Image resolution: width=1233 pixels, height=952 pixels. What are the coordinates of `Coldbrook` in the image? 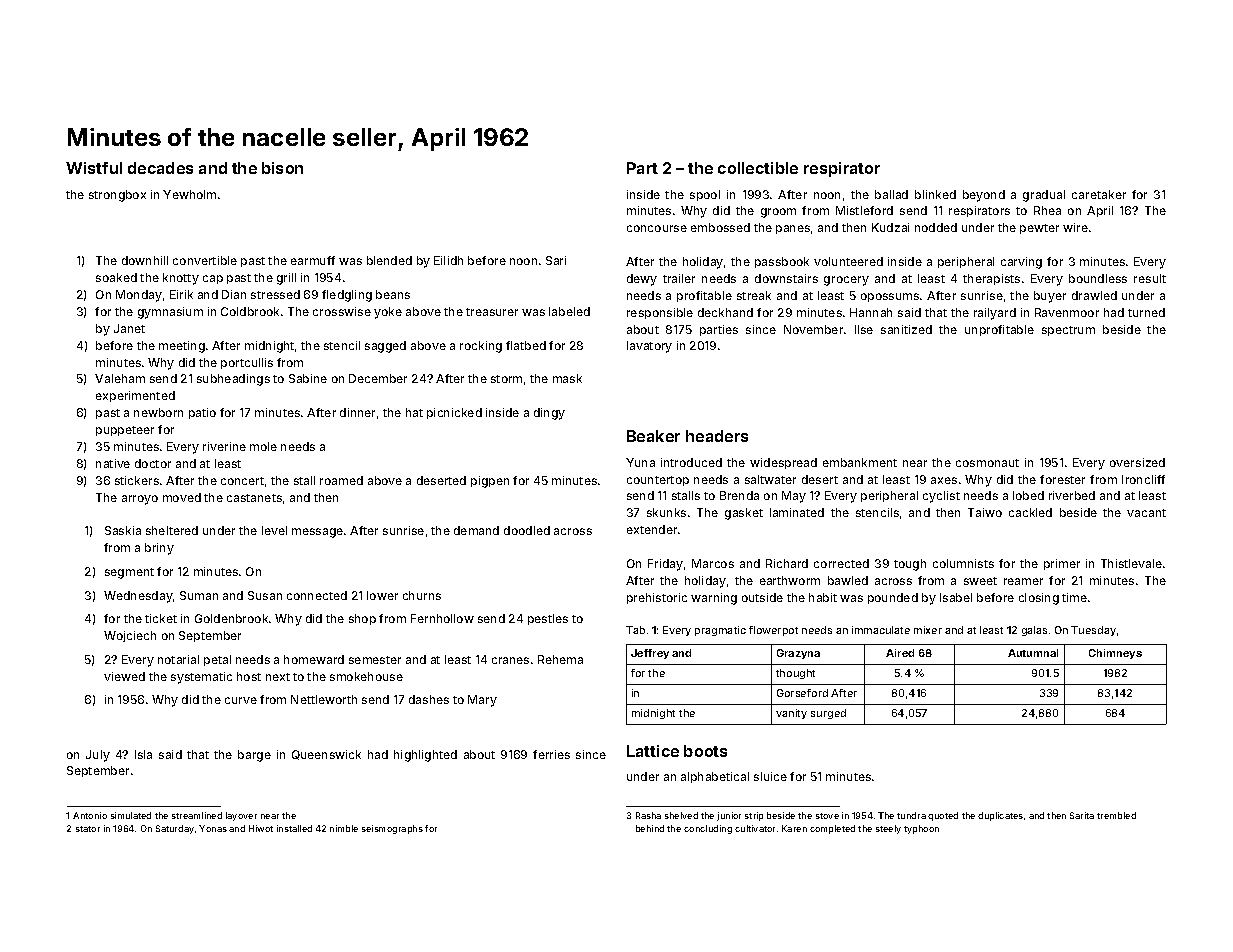 It's located at (250, 311).
